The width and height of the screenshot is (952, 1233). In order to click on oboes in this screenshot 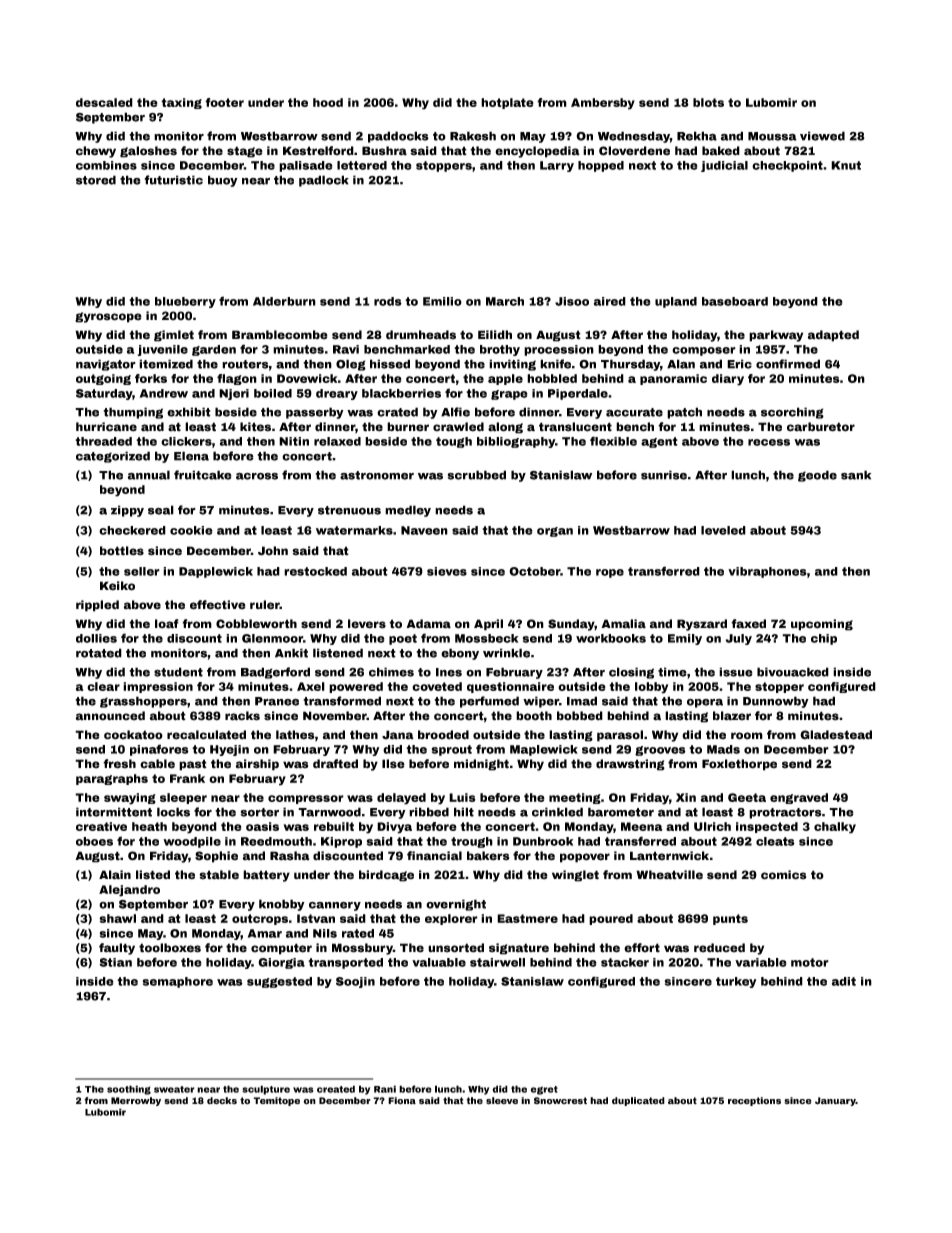, I will do `click(94, 841)`.
